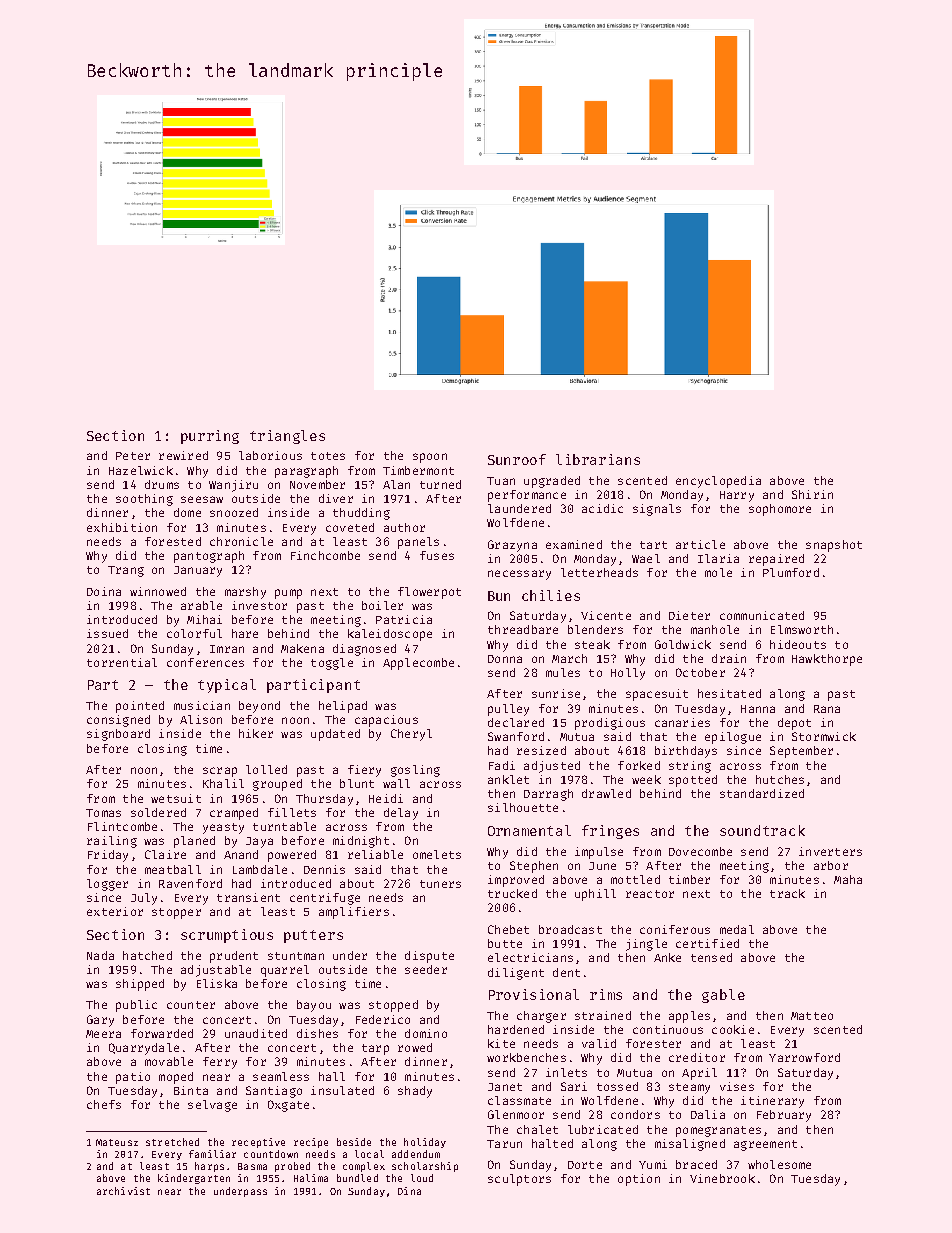 The image size is (952, 1233). I want to click on pulley, so click(508, 710).
